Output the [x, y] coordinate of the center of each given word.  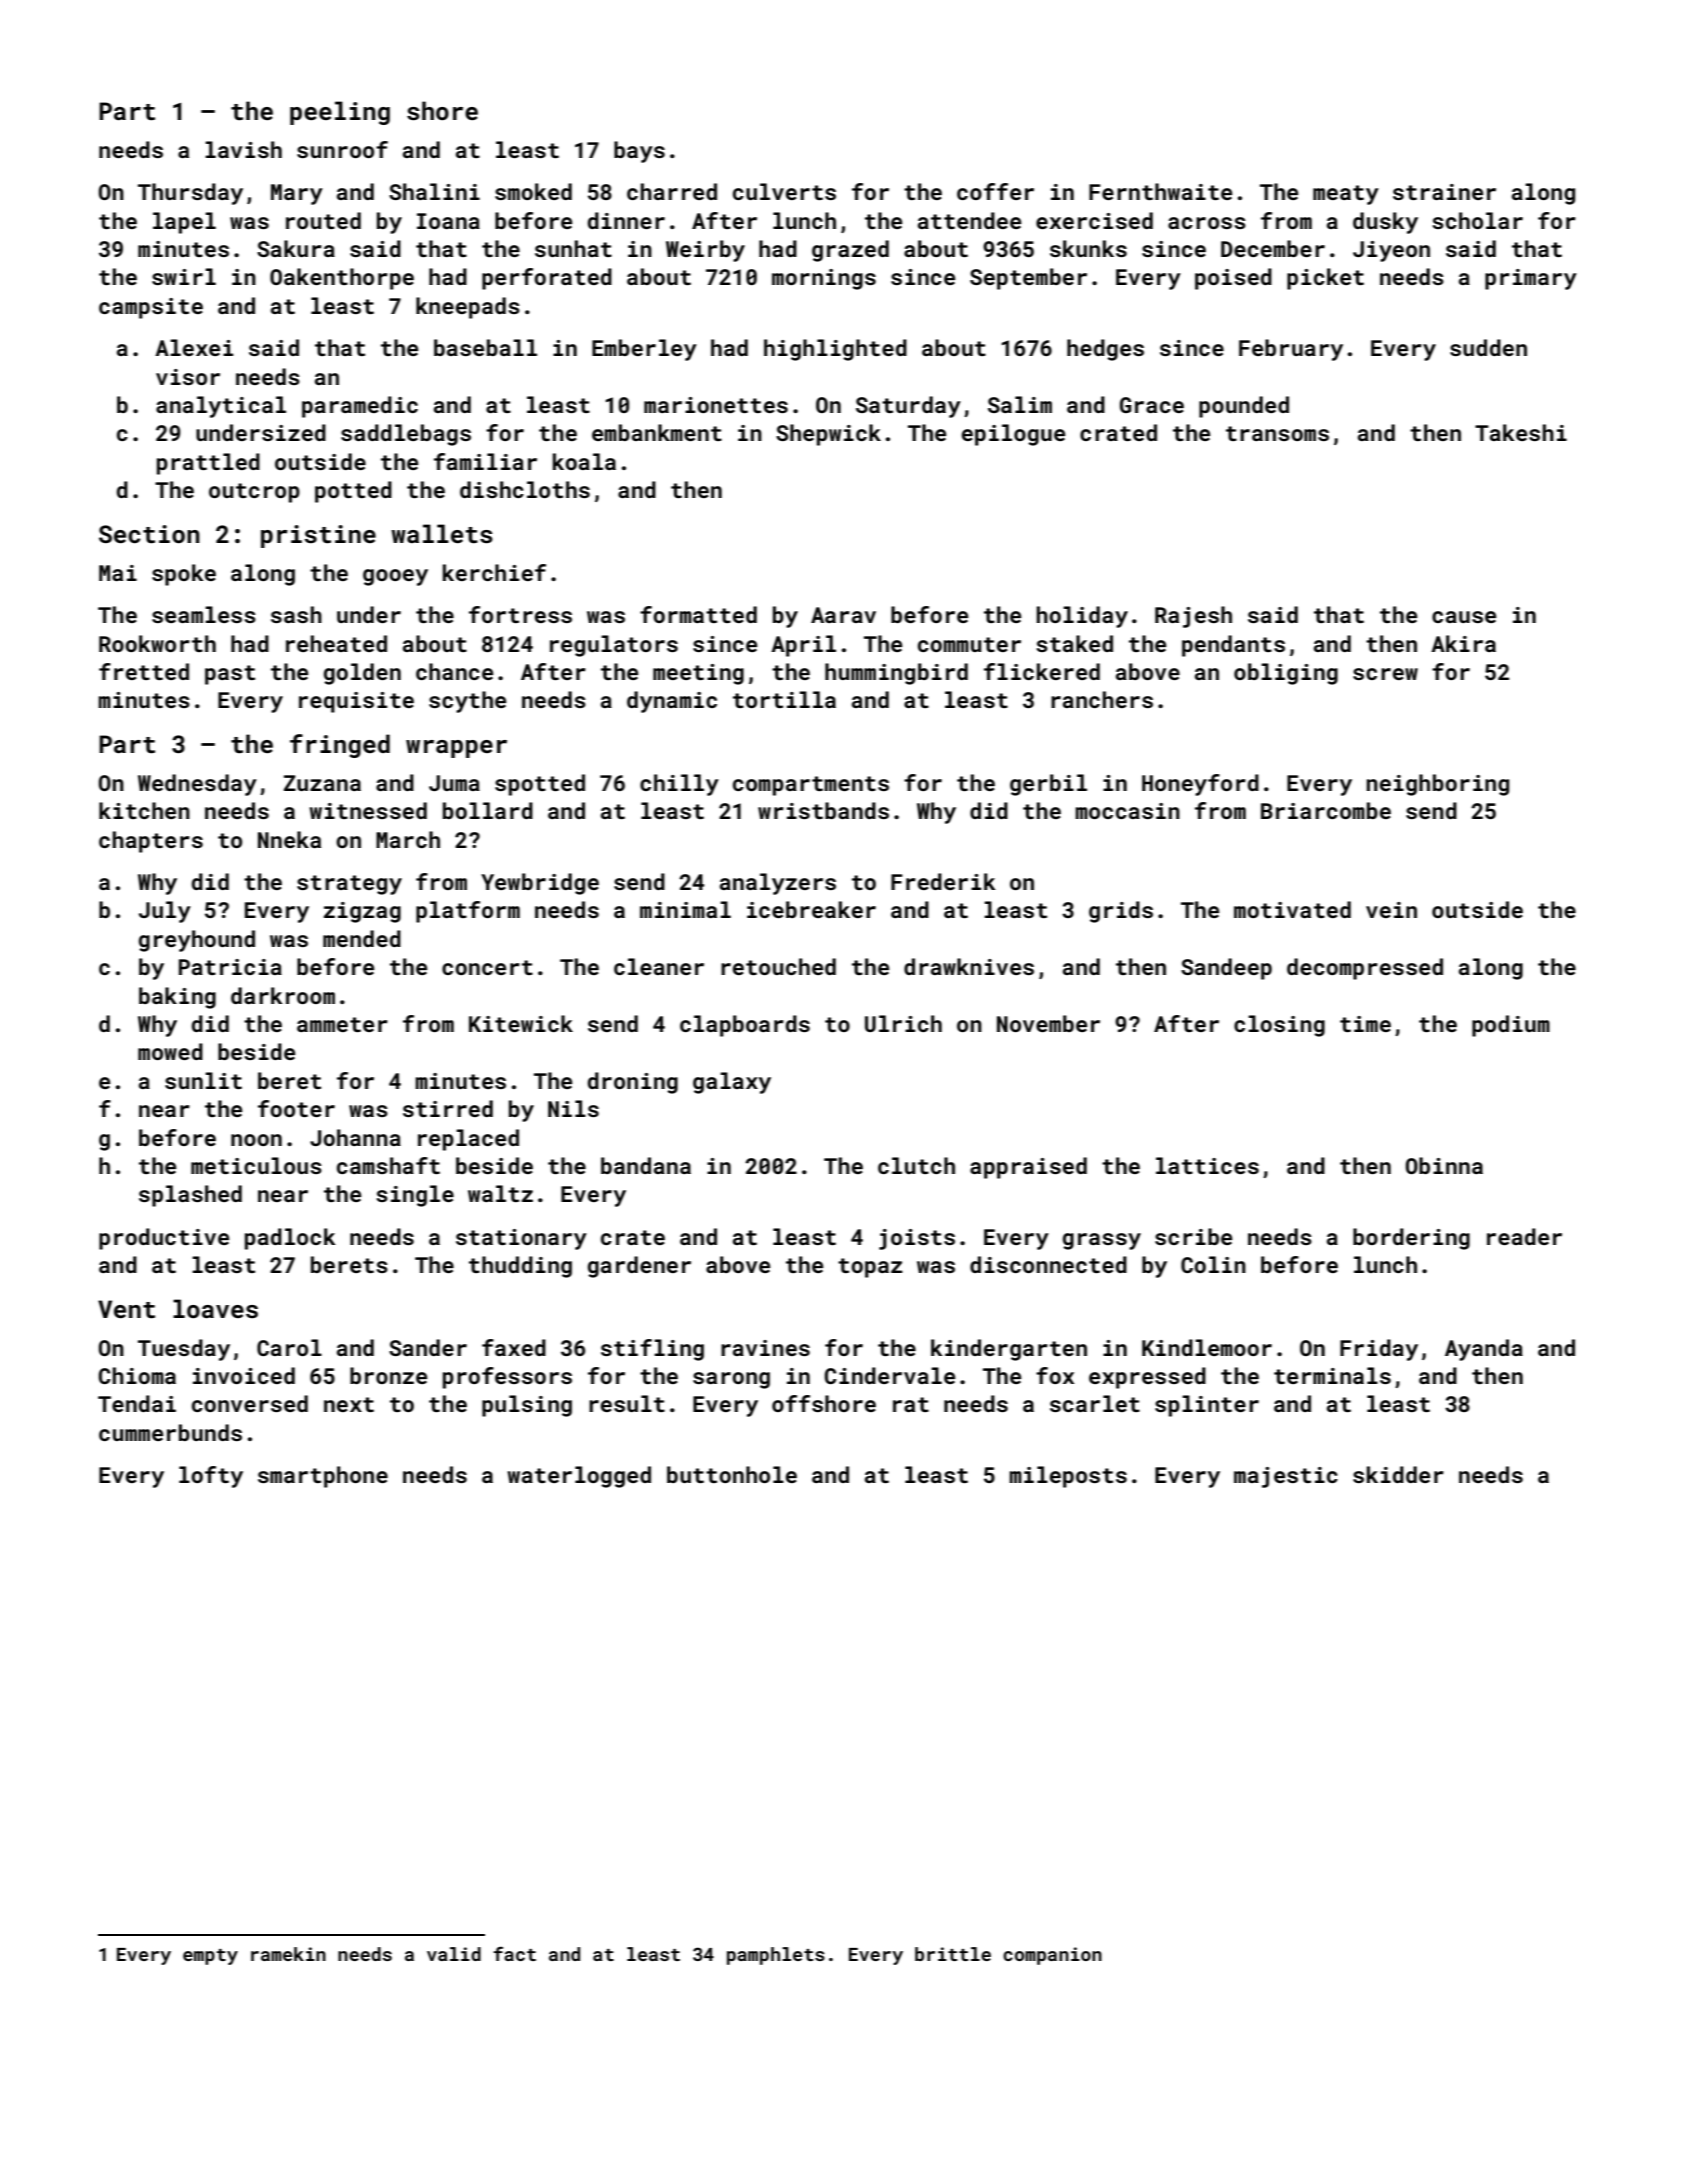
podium [1511, 1026]
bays [639, 152]
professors [507, 1378]
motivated [1292, 909]
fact [514, 1953]
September [1028, 279]
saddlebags [406, 435]
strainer [1444, 192]
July [165, 912]
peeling [340, 113]
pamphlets [776, 1956]
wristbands [823, 810]
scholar [1477, 220]
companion [1052, 1956]
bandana [646, 1165]
